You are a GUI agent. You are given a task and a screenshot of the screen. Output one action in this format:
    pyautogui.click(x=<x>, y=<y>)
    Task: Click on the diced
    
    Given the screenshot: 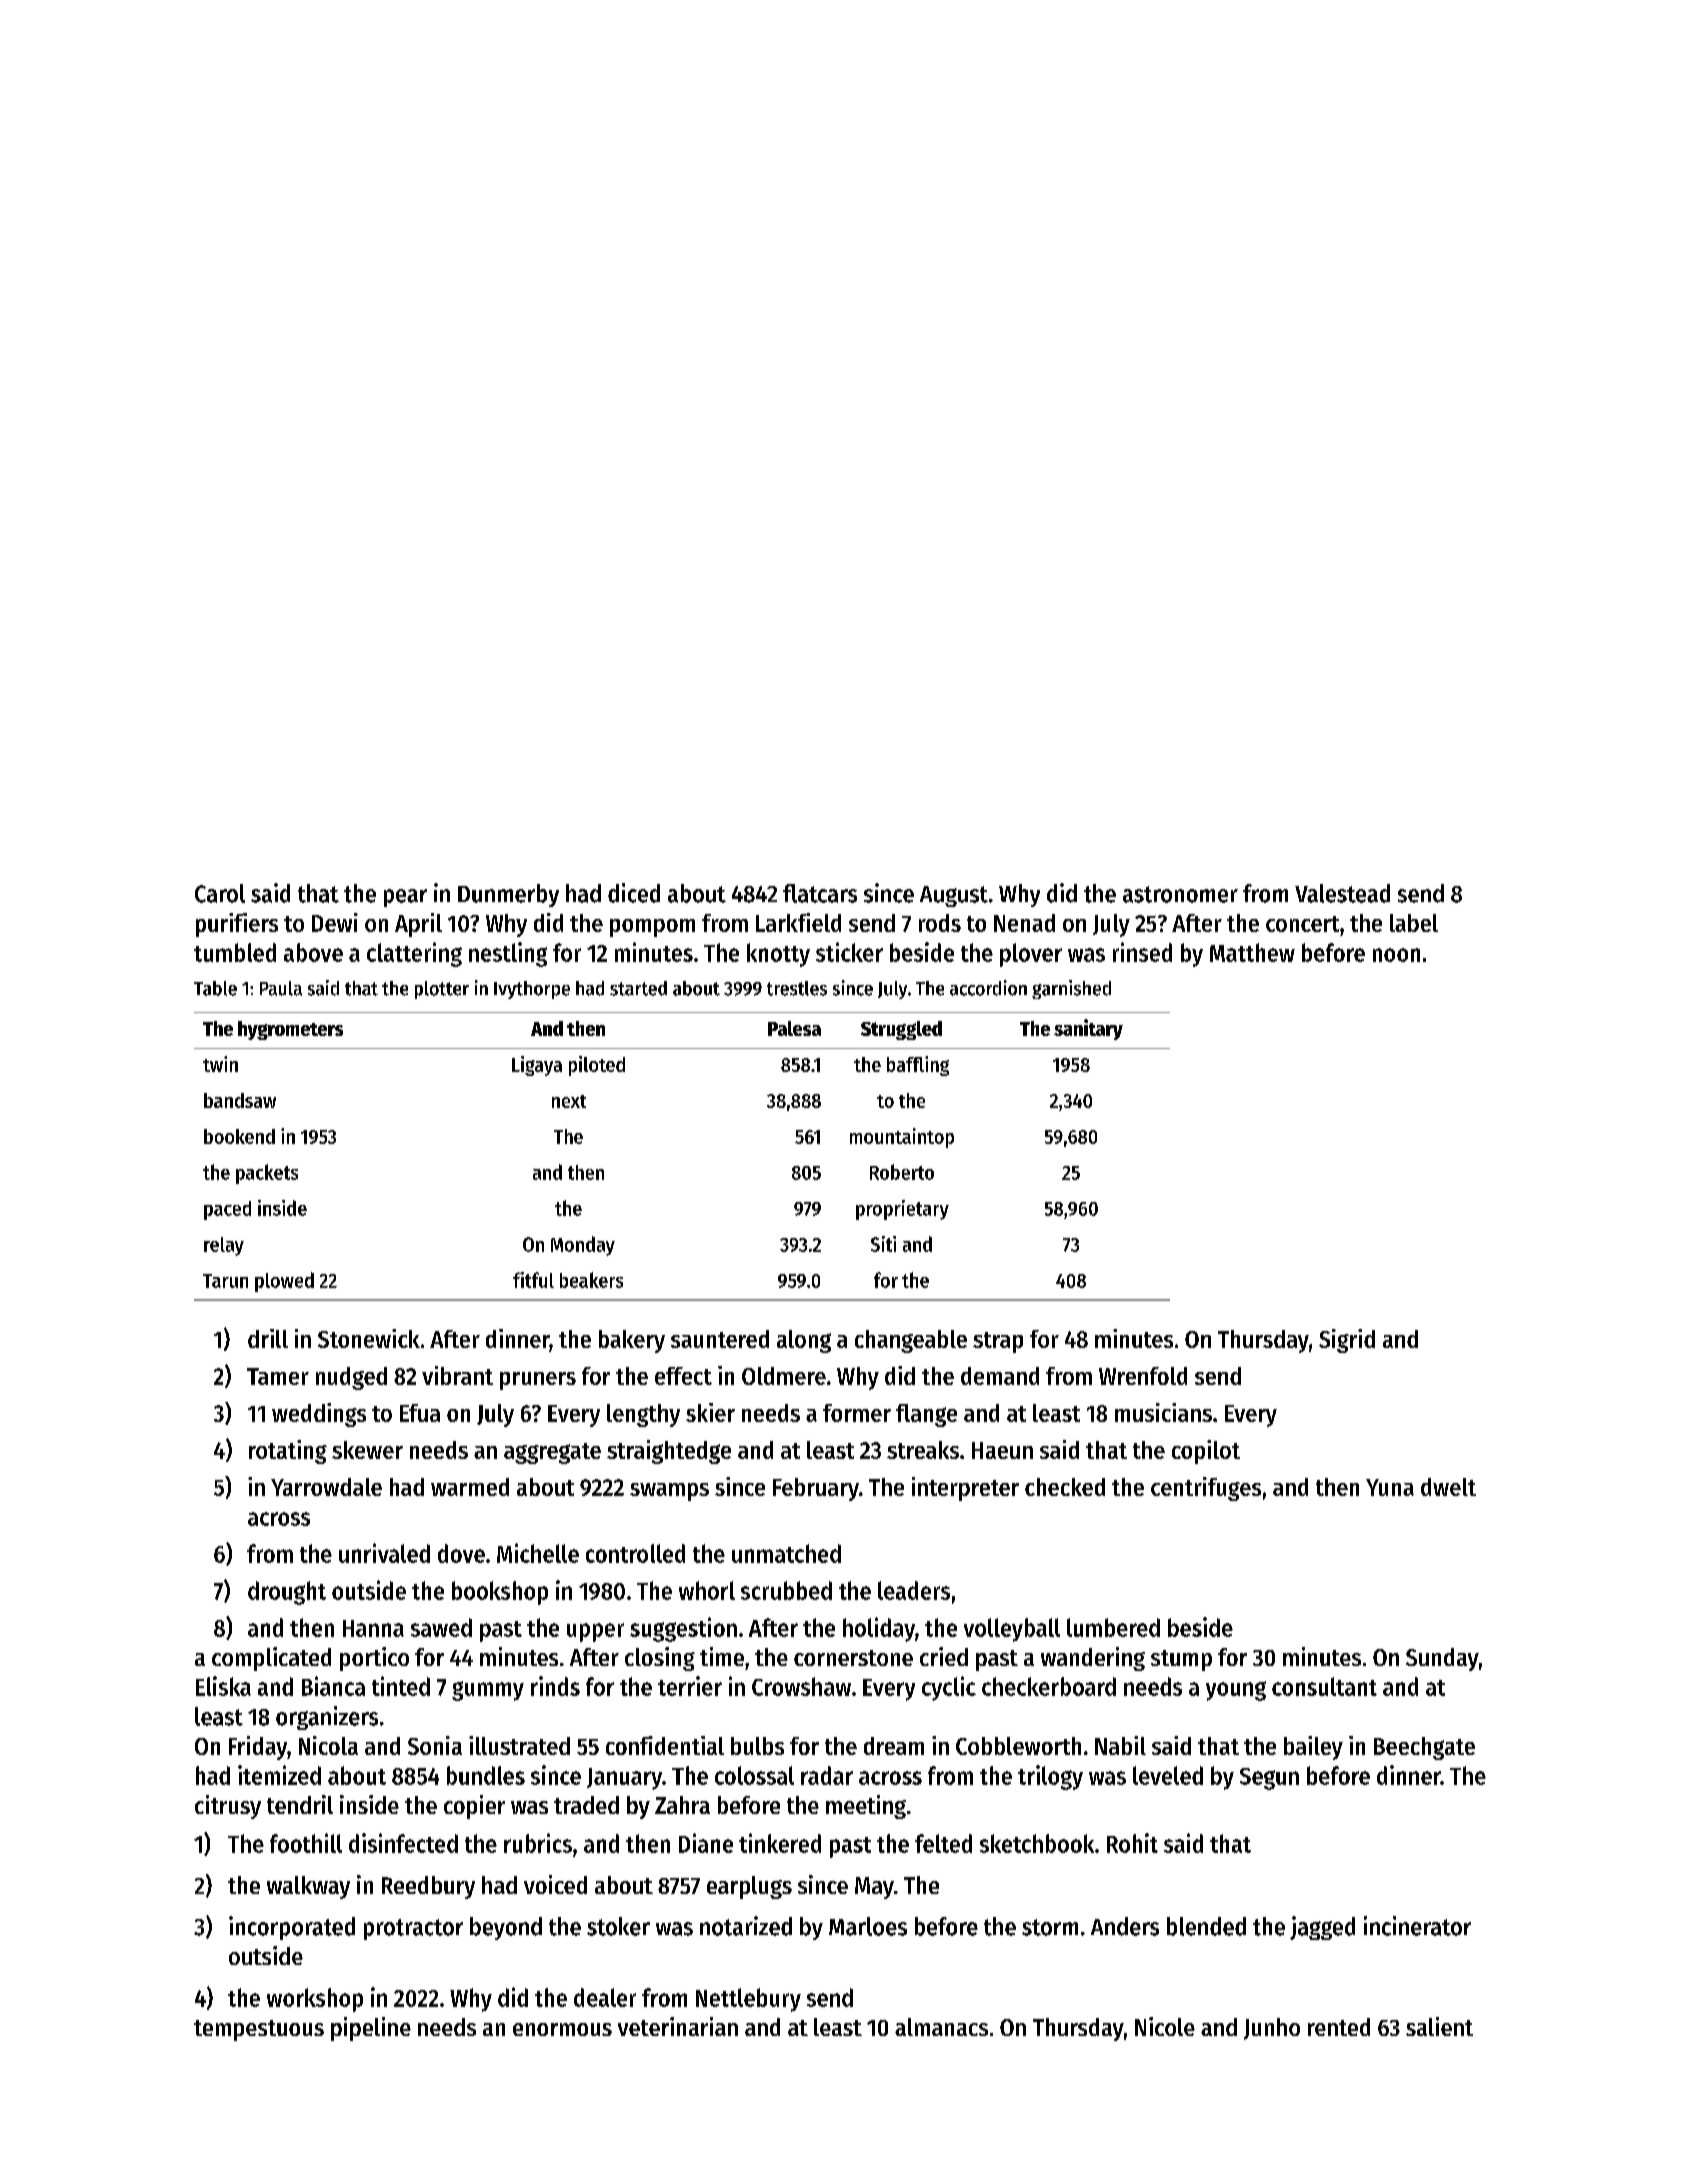 What is the action you would take?
    pyautogui.click(x=634, y=893)
